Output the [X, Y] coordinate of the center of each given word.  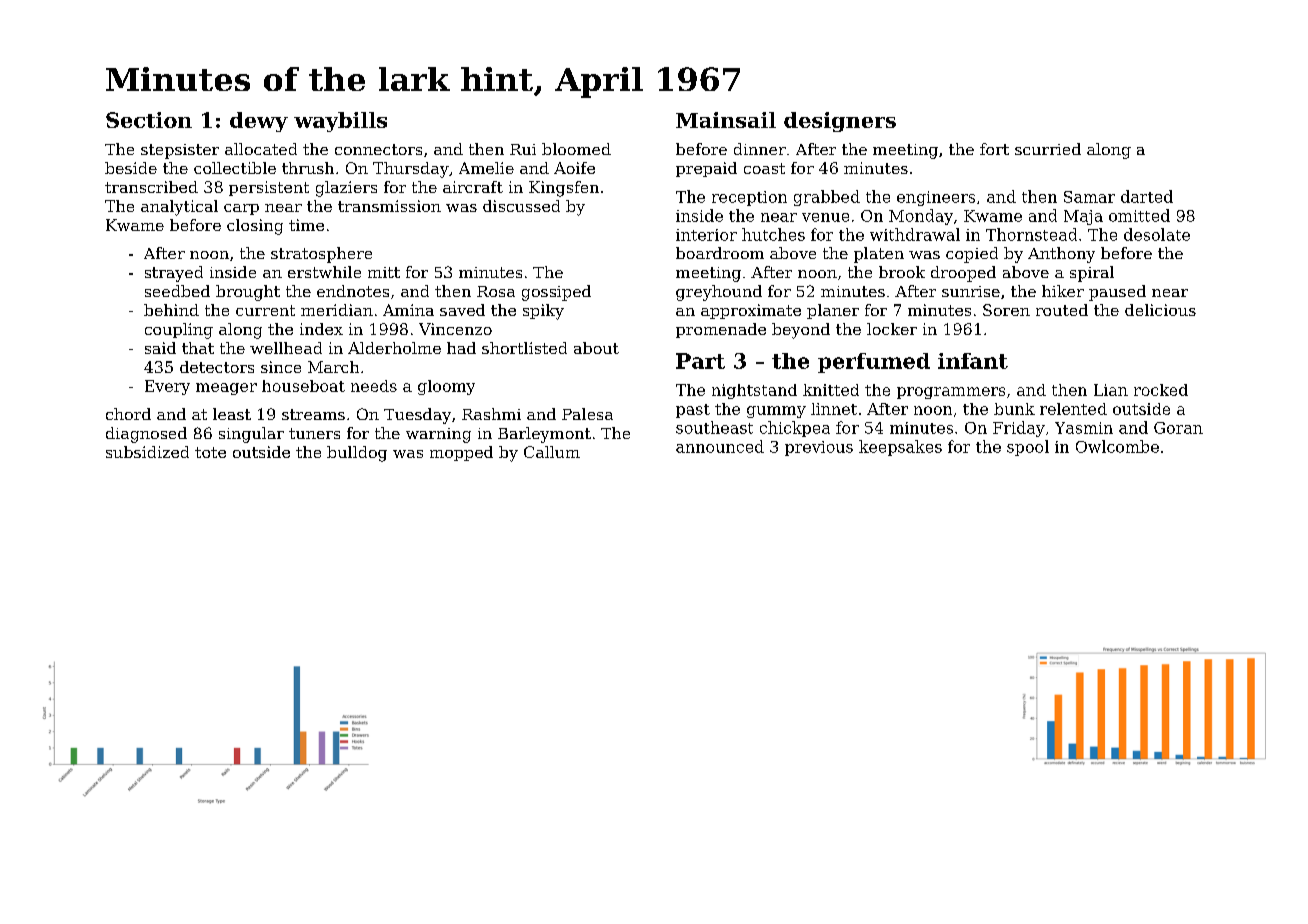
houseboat [303, 386]
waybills [340, 122]
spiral [1092, 274]
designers [840, 122]
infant [973, 361]
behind [171, 310]
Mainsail [726, 120]
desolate [1157, 234]
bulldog [357, 454]
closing [255, 227]
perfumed [874, 363]
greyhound [719, 293]
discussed [521, 206]
